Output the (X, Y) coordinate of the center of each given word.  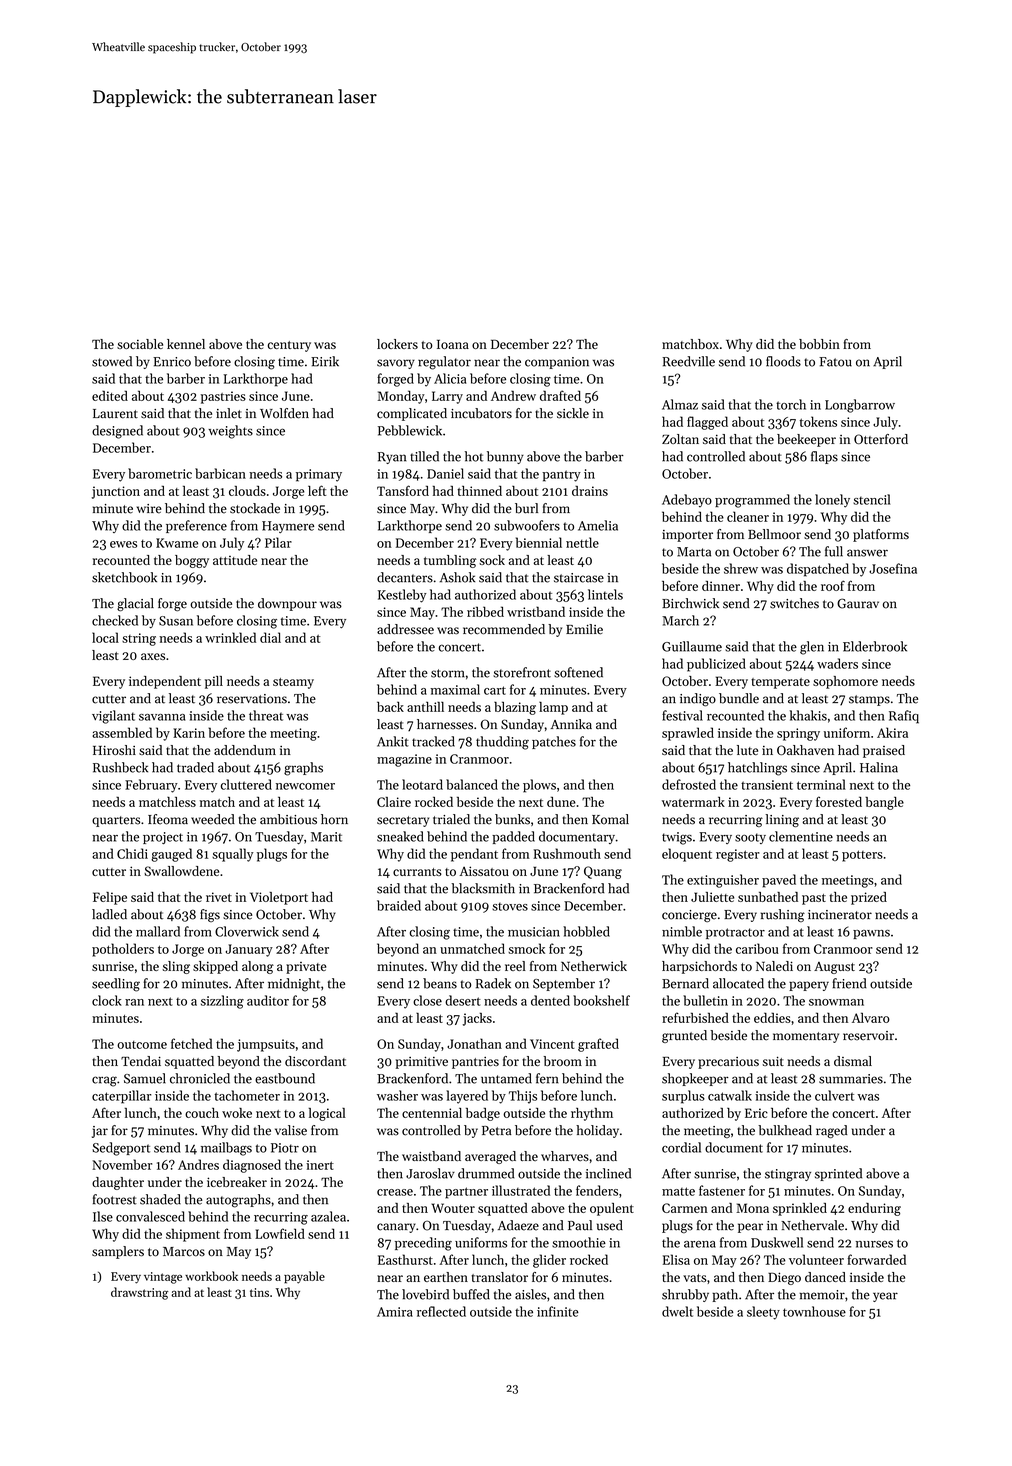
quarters (116, 821)
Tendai (141, 1061)
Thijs (523, 1097)
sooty (750, 838)
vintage (163, 1278)
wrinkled (230, 637)
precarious (728, 1063)
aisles (530, 1294)
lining (782, 820)
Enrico (172, 362)
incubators (481, 413)
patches (554, 742)
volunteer (816, 1259)
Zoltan (680, 439)
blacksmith (483, 888)
